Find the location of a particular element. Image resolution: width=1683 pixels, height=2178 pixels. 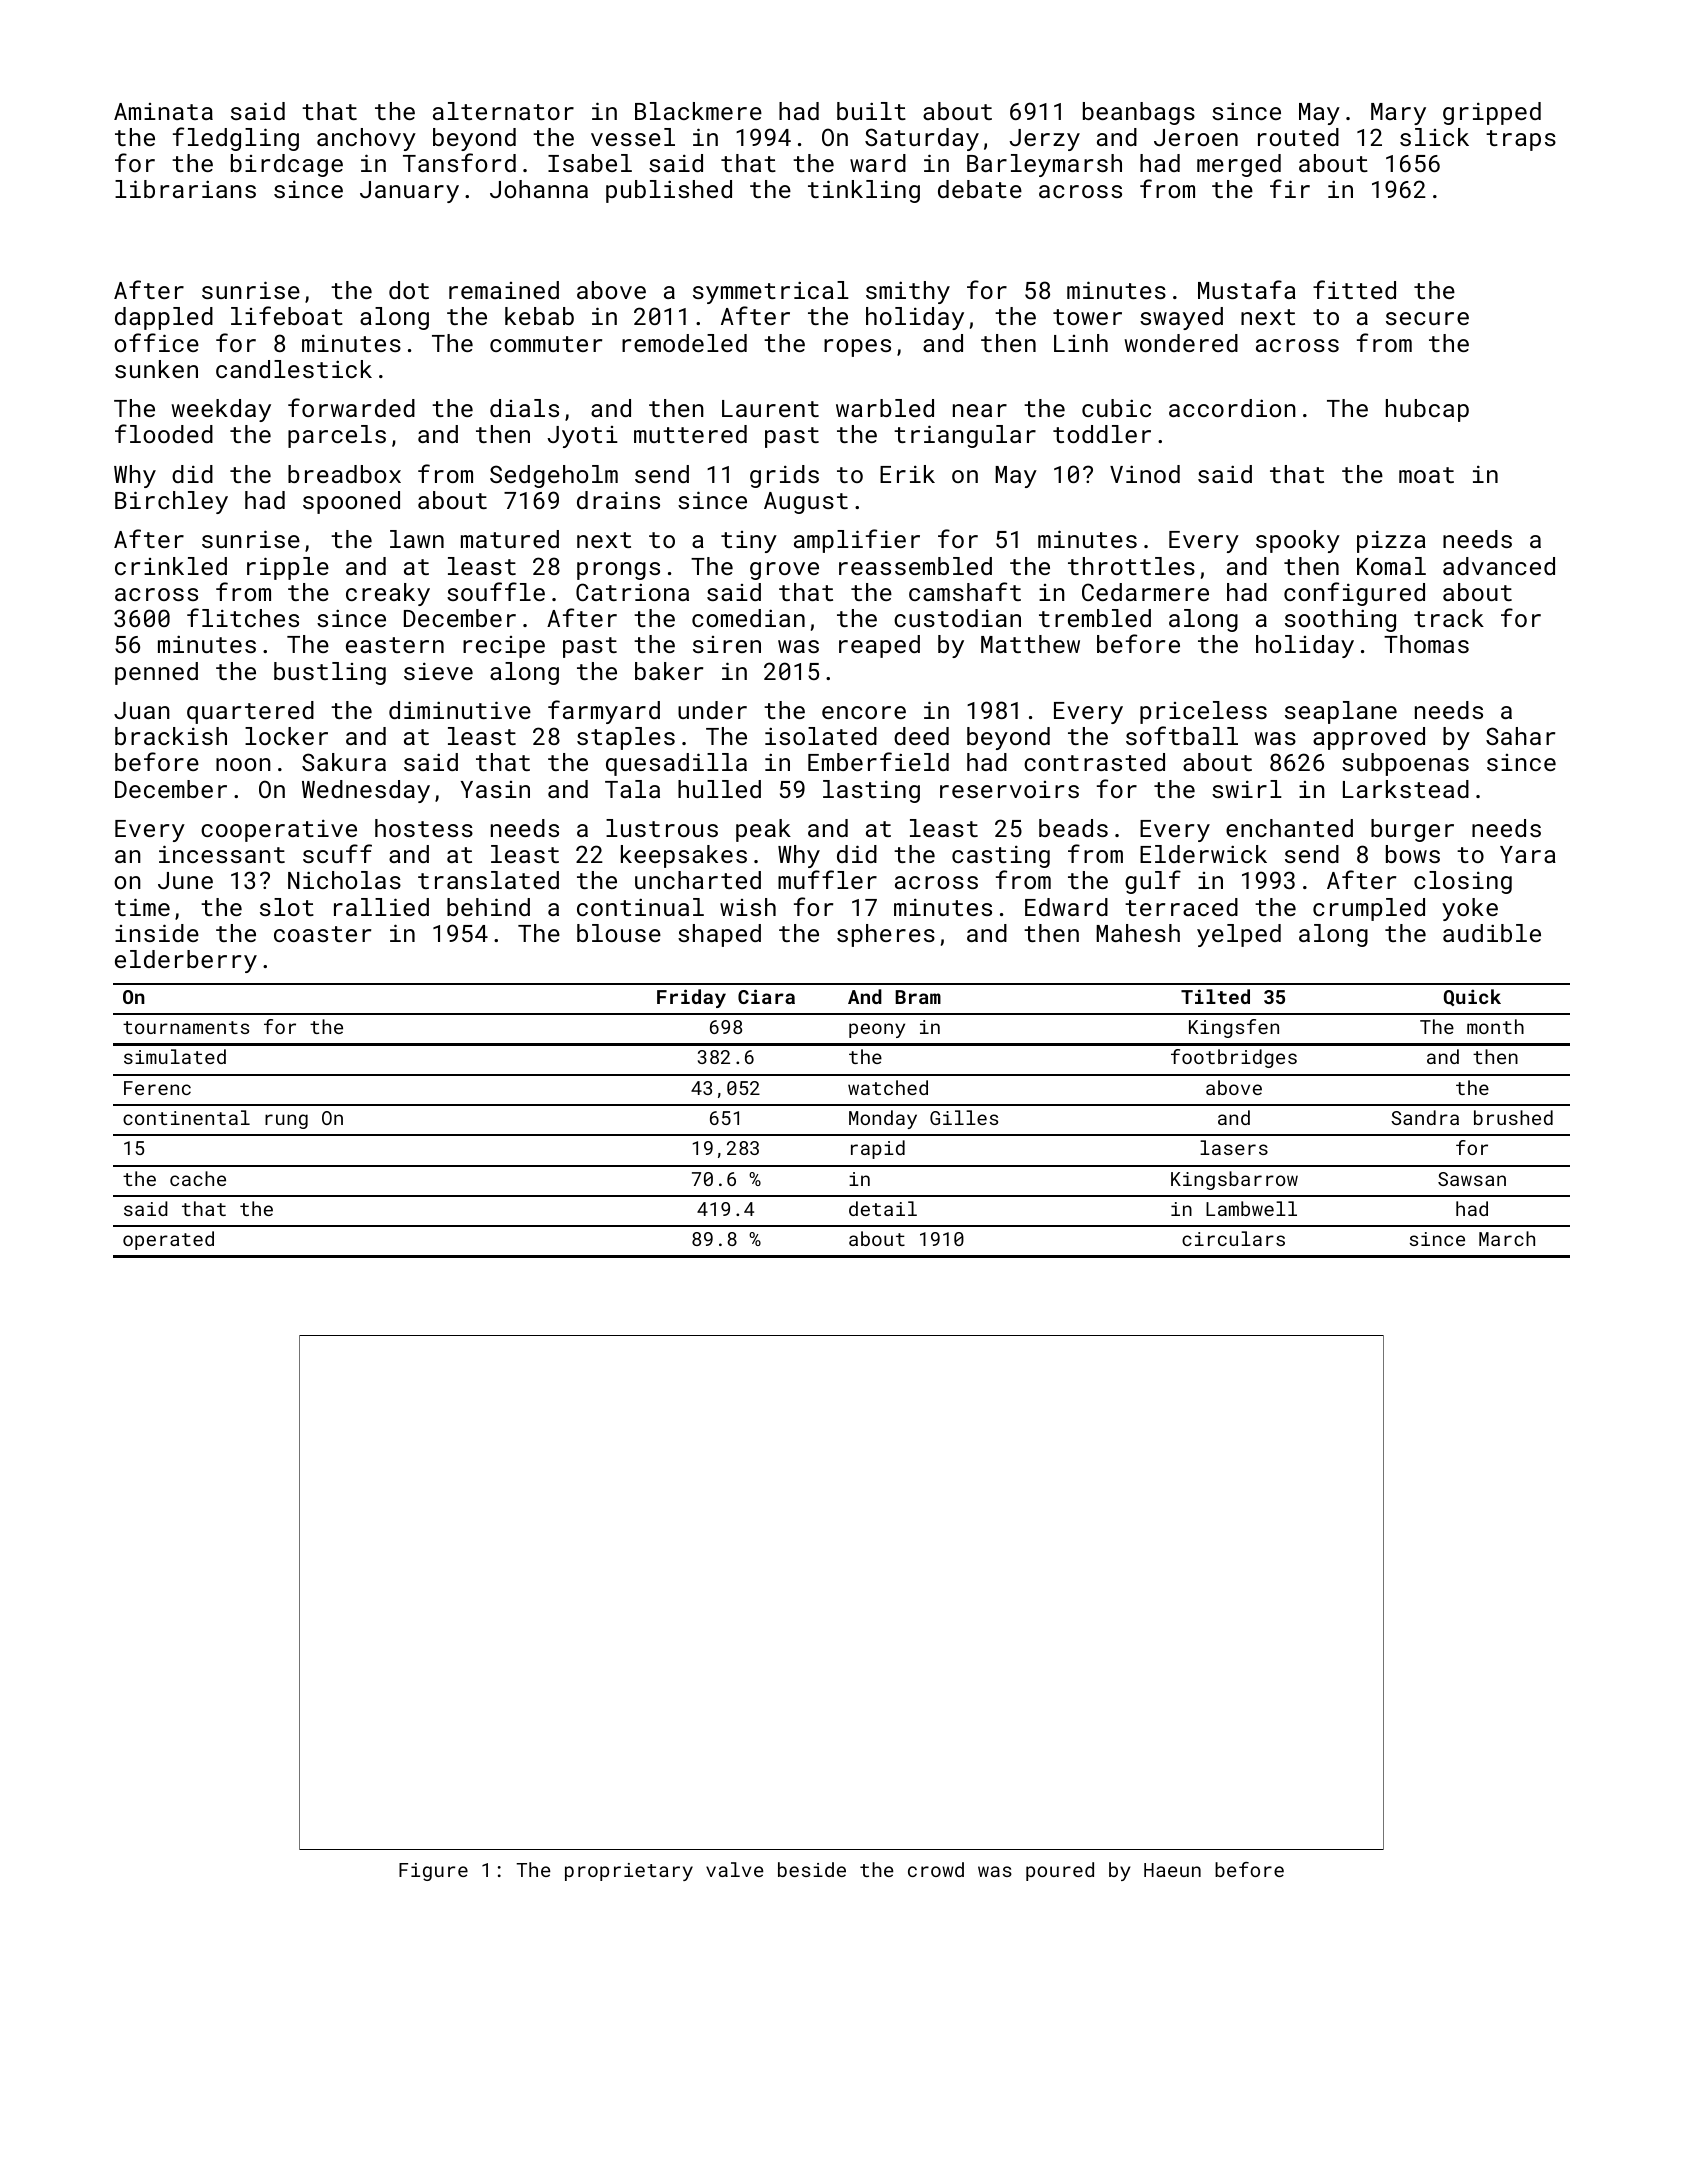

valve is located at coordinates (735, 1869).
